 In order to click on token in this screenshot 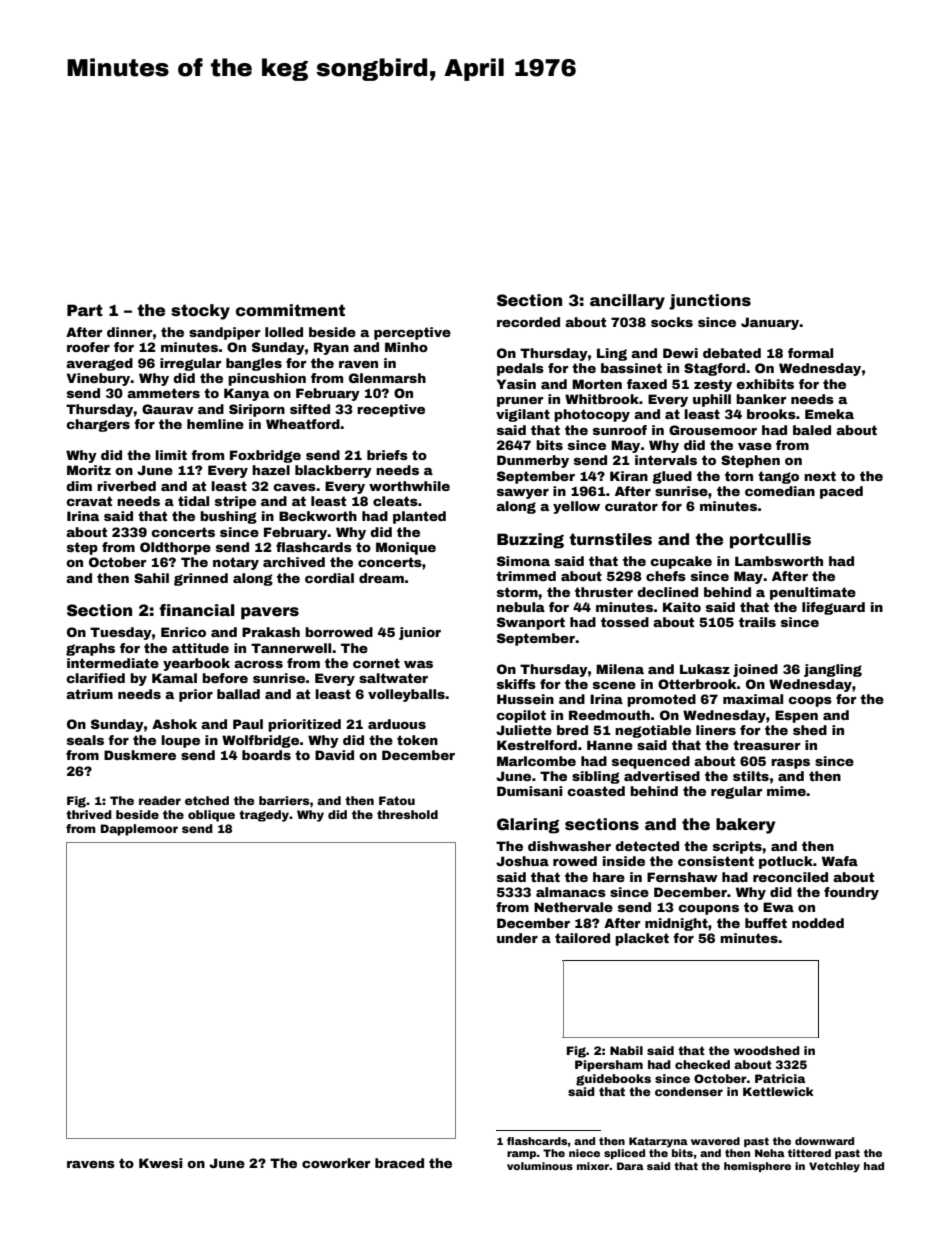, I will do `click(417, 740)`.
